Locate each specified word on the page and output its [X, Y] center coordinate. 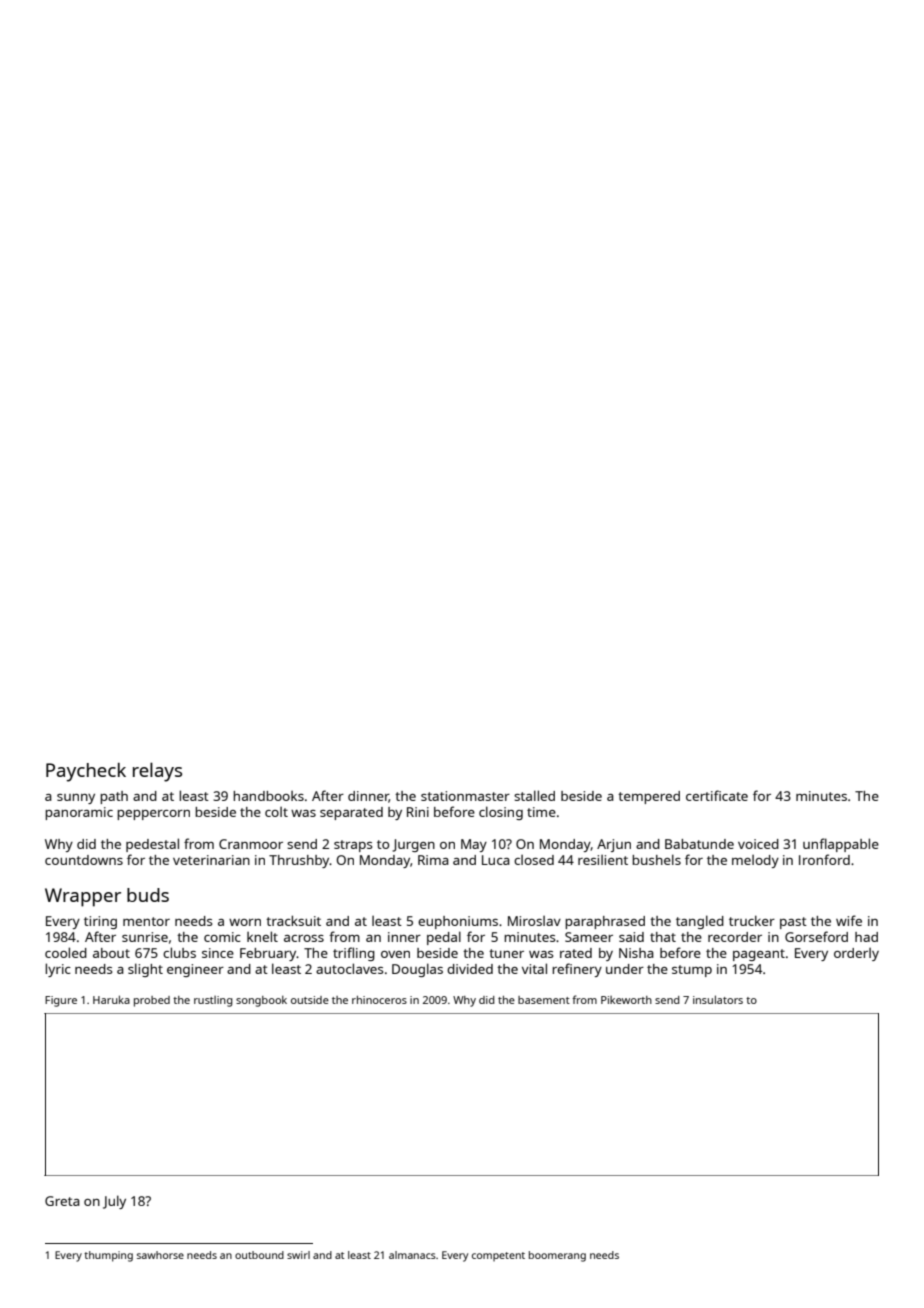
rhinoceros [379, 1000]
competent [498, 1256]
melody [755, 861]
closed [534, 860]
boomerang [557, 1256]
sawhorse [160, 1255]
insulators [718, 999]
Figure [61, 1001]
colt [276, 812]
